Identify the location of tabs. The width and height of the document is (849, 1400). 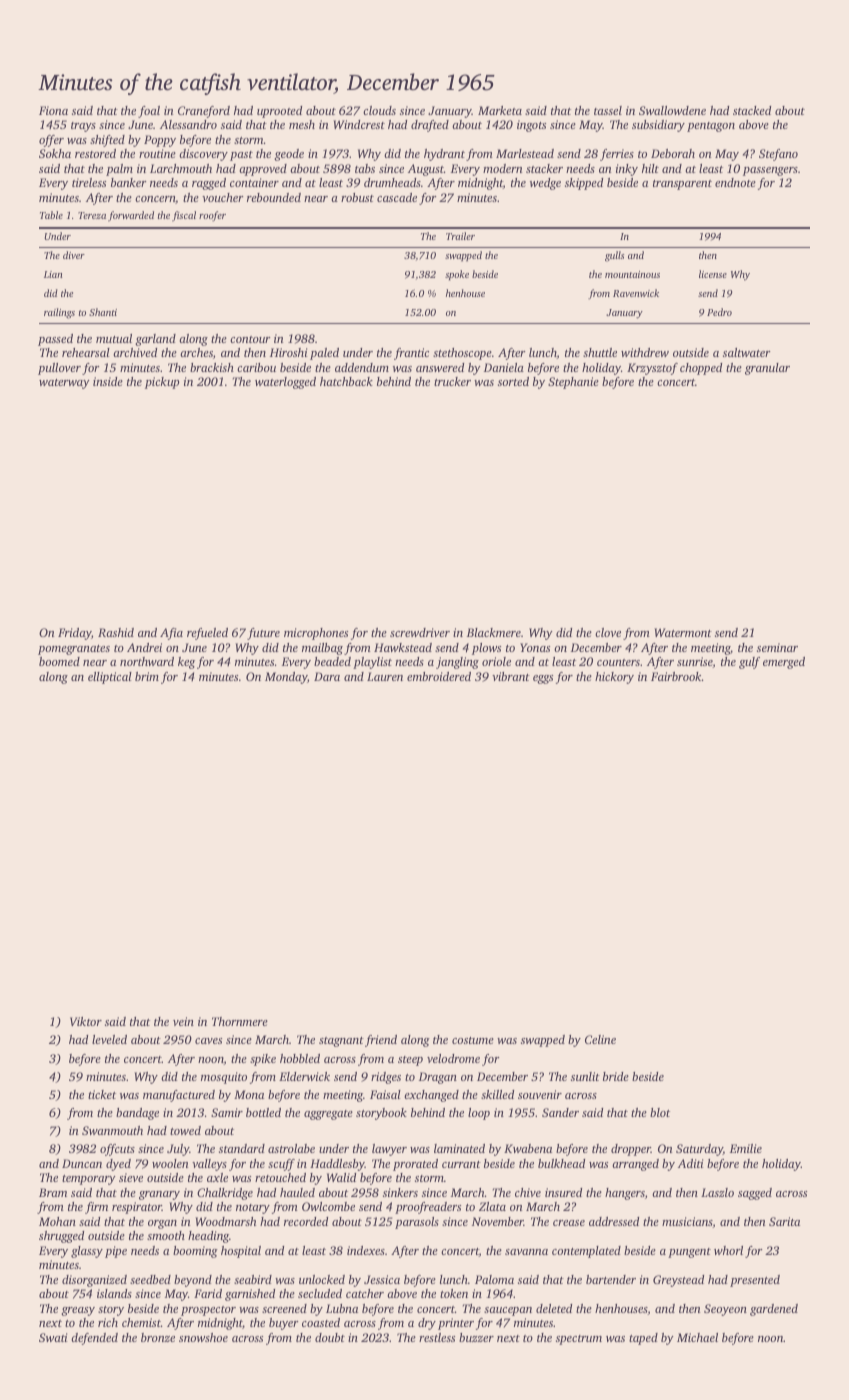
(365, 168).
